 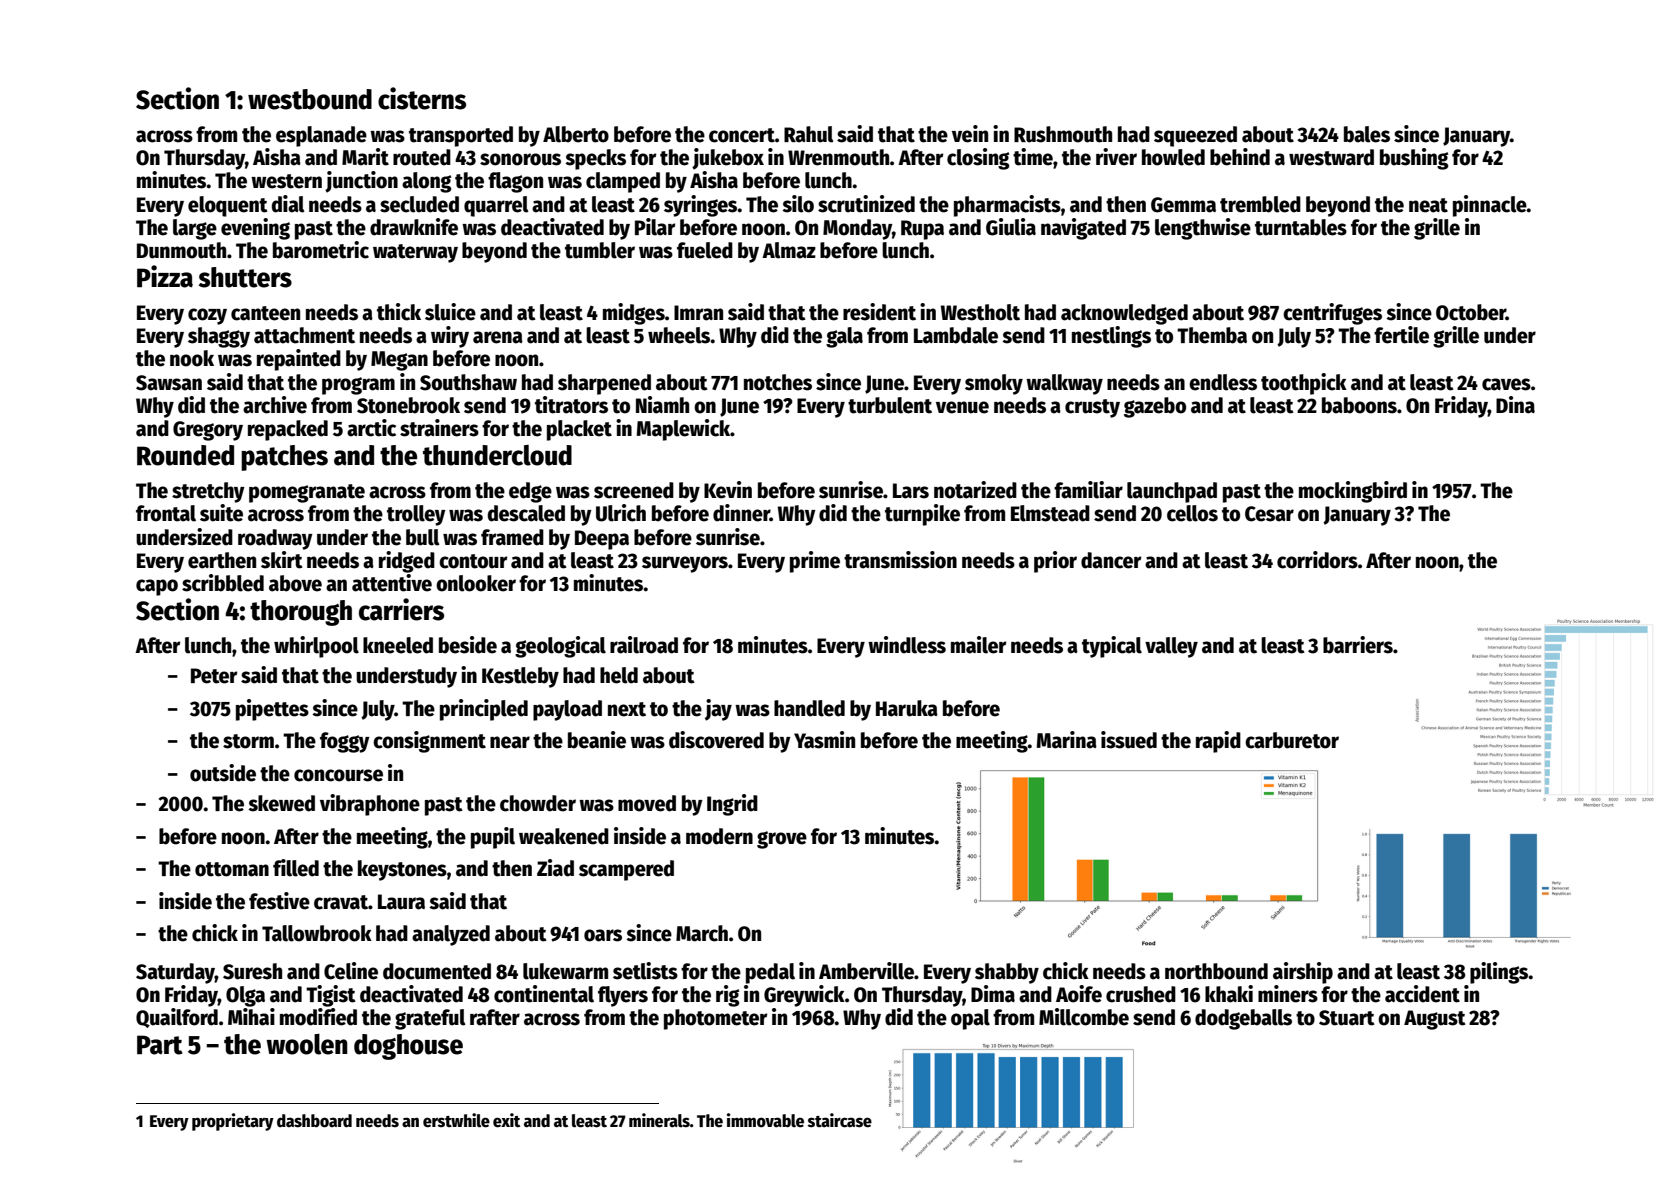 I want to click on valley, so click(x=1171, y=647).
